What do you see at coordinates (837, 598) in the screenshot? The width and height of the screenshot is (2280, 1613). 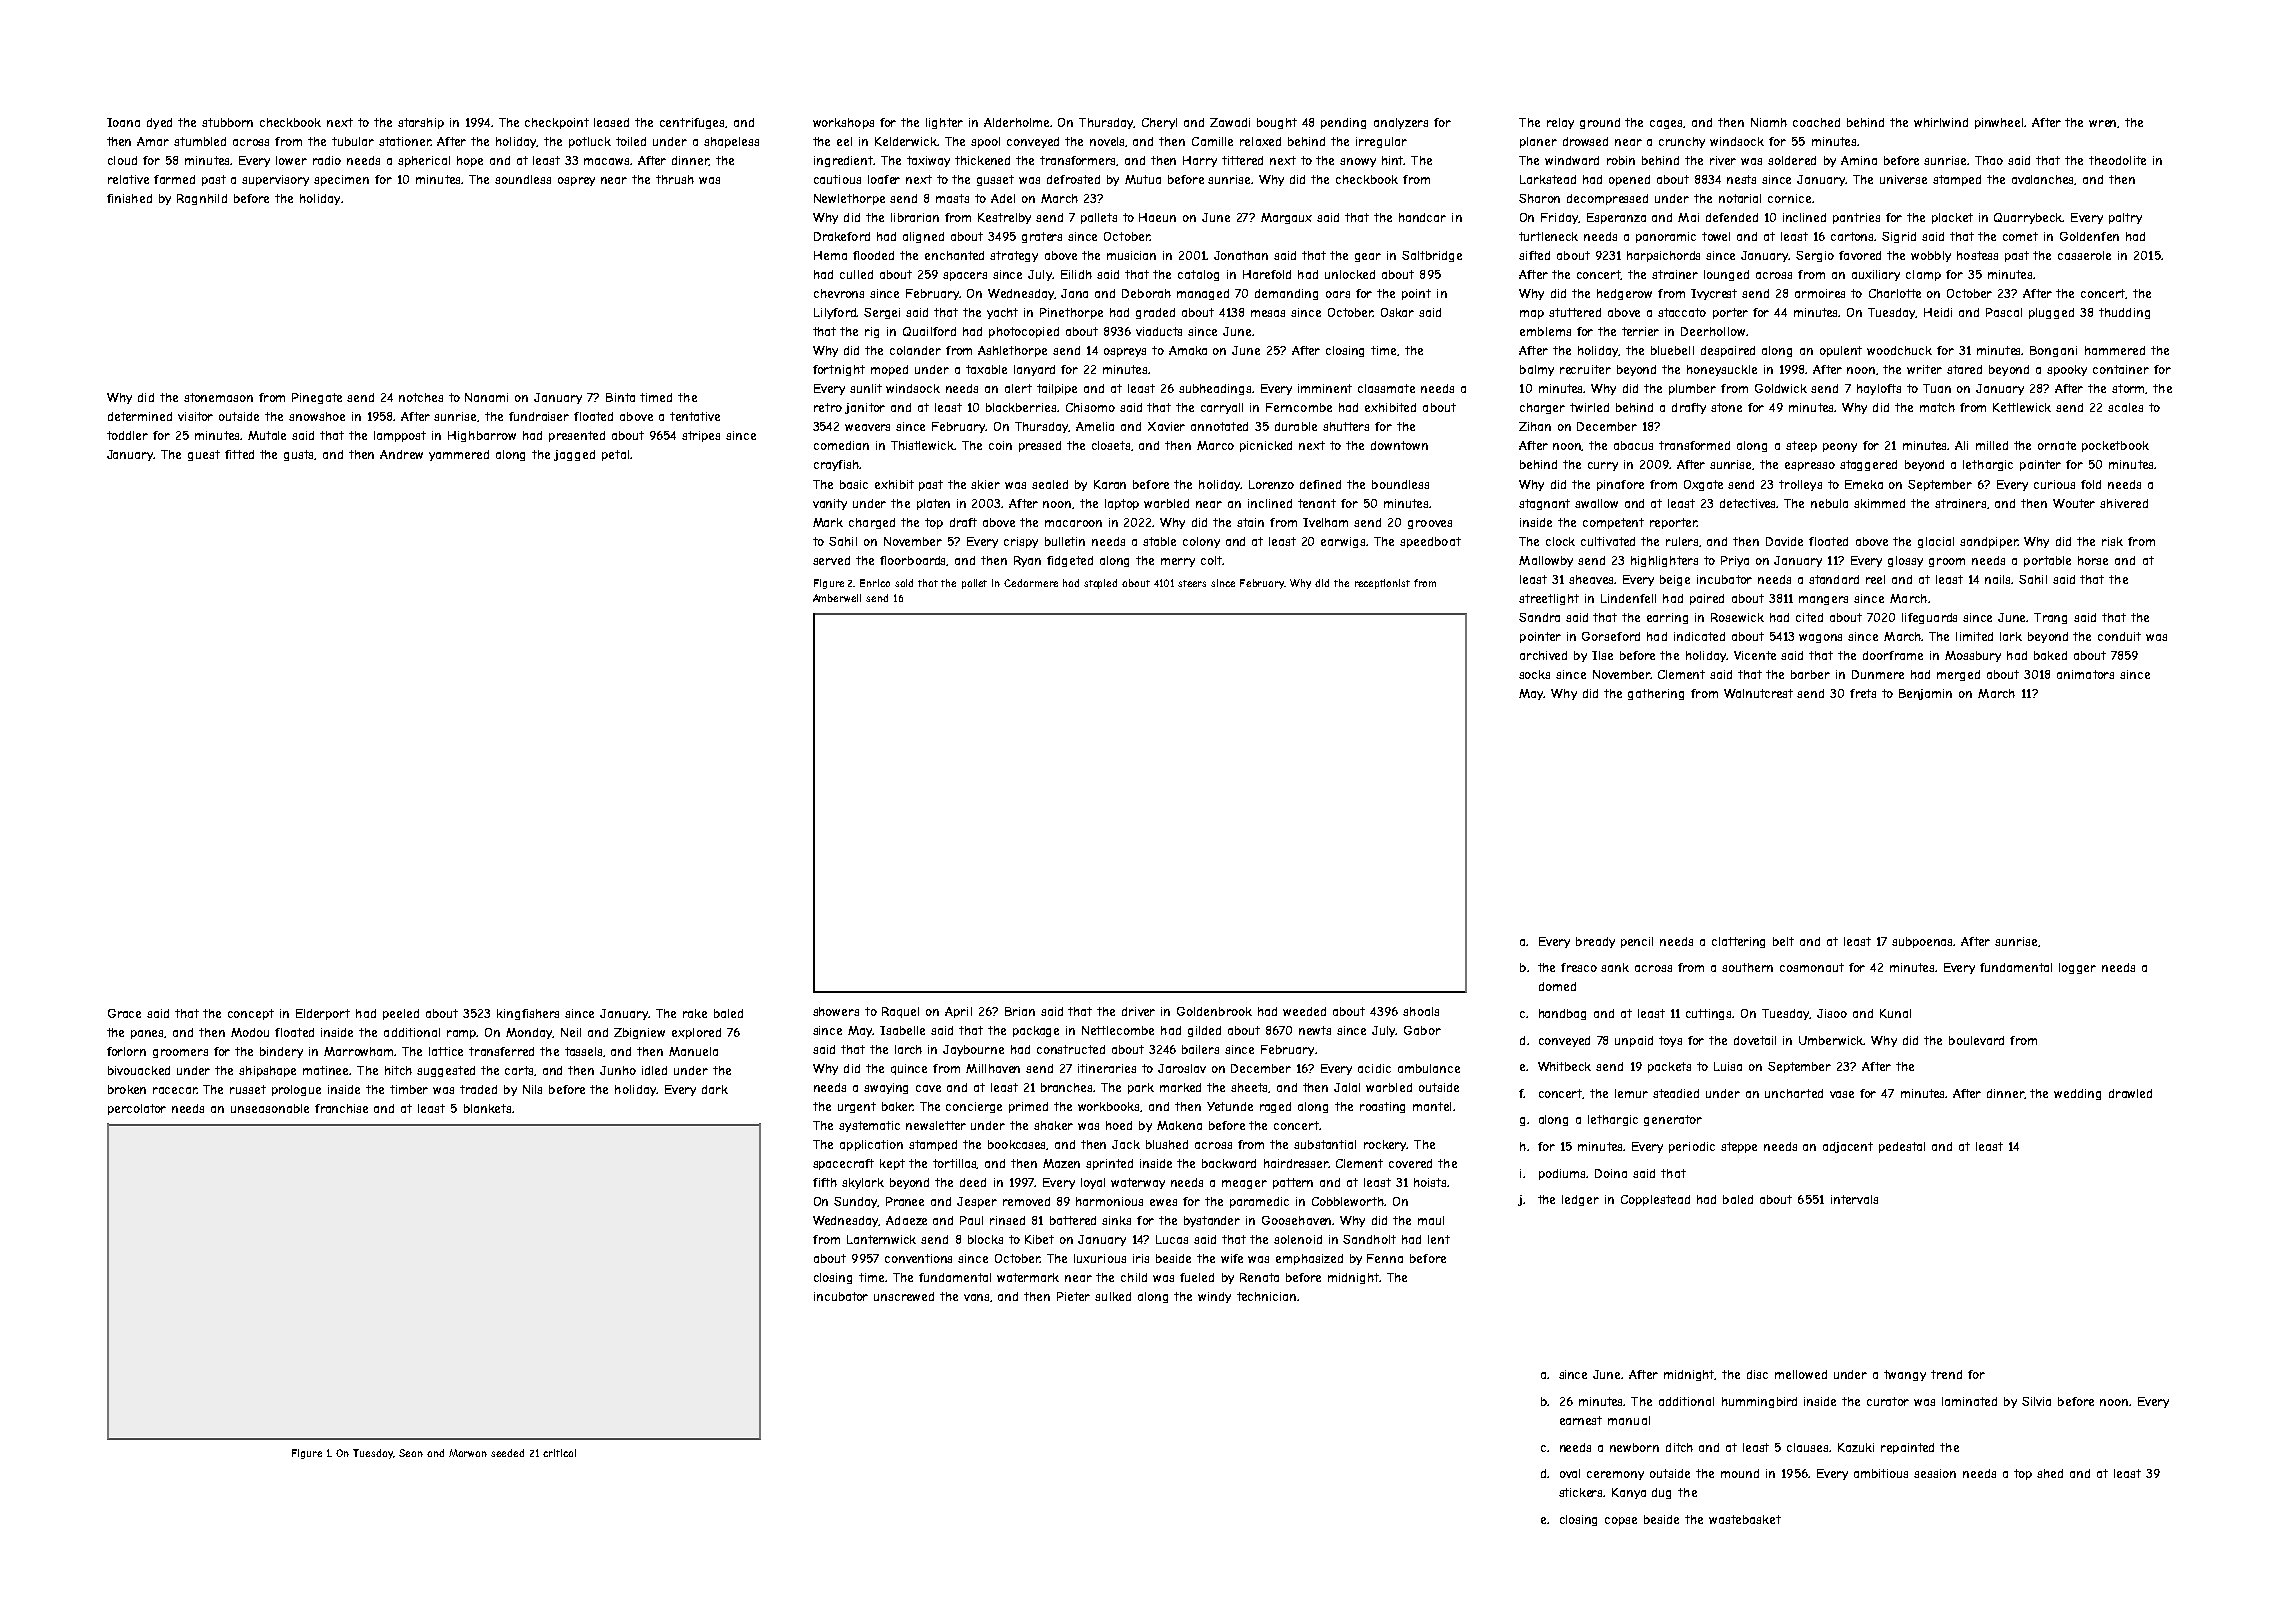 I see `Amberwell` at bounding box center [837, 598].
